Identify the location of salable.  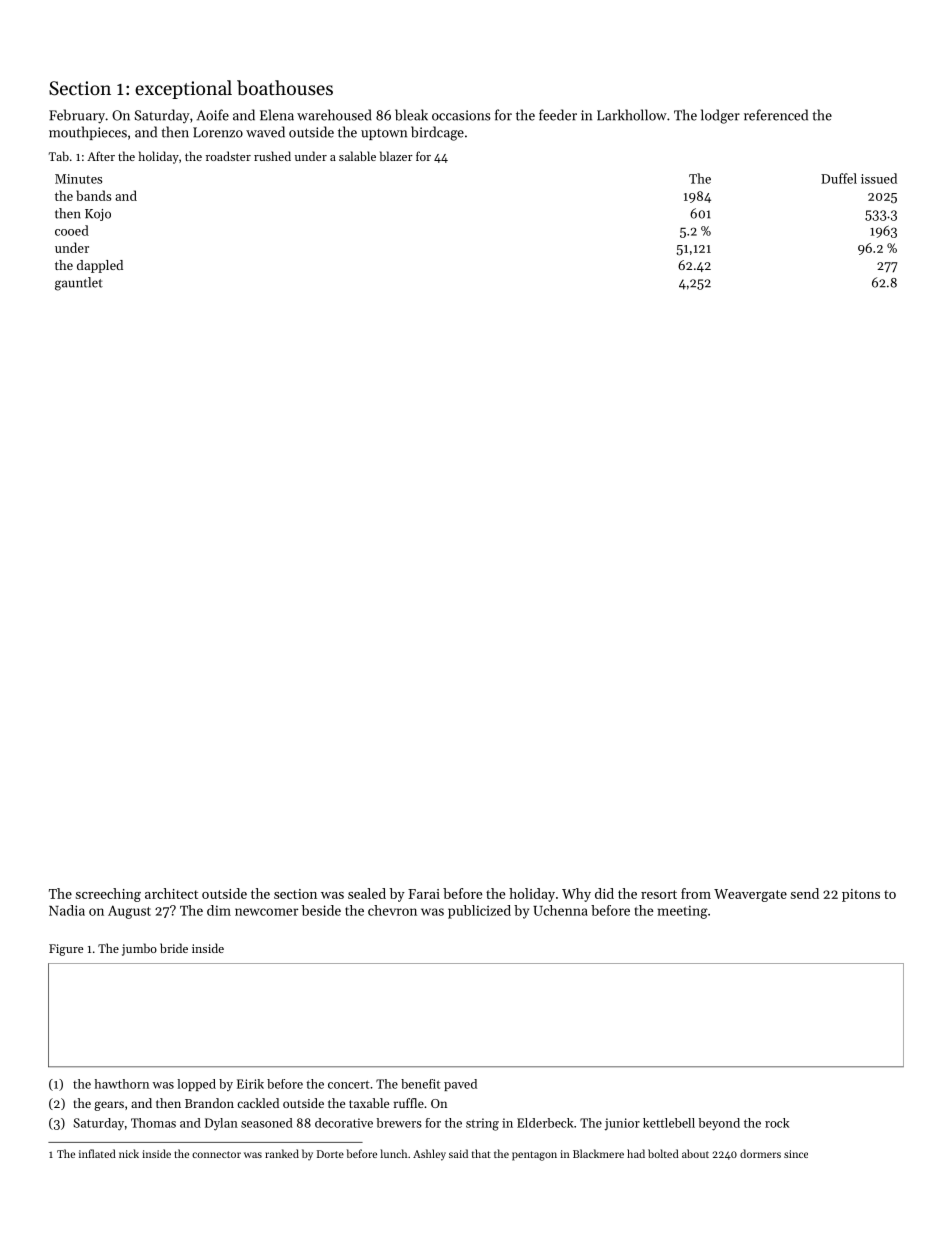
(357, 156).
